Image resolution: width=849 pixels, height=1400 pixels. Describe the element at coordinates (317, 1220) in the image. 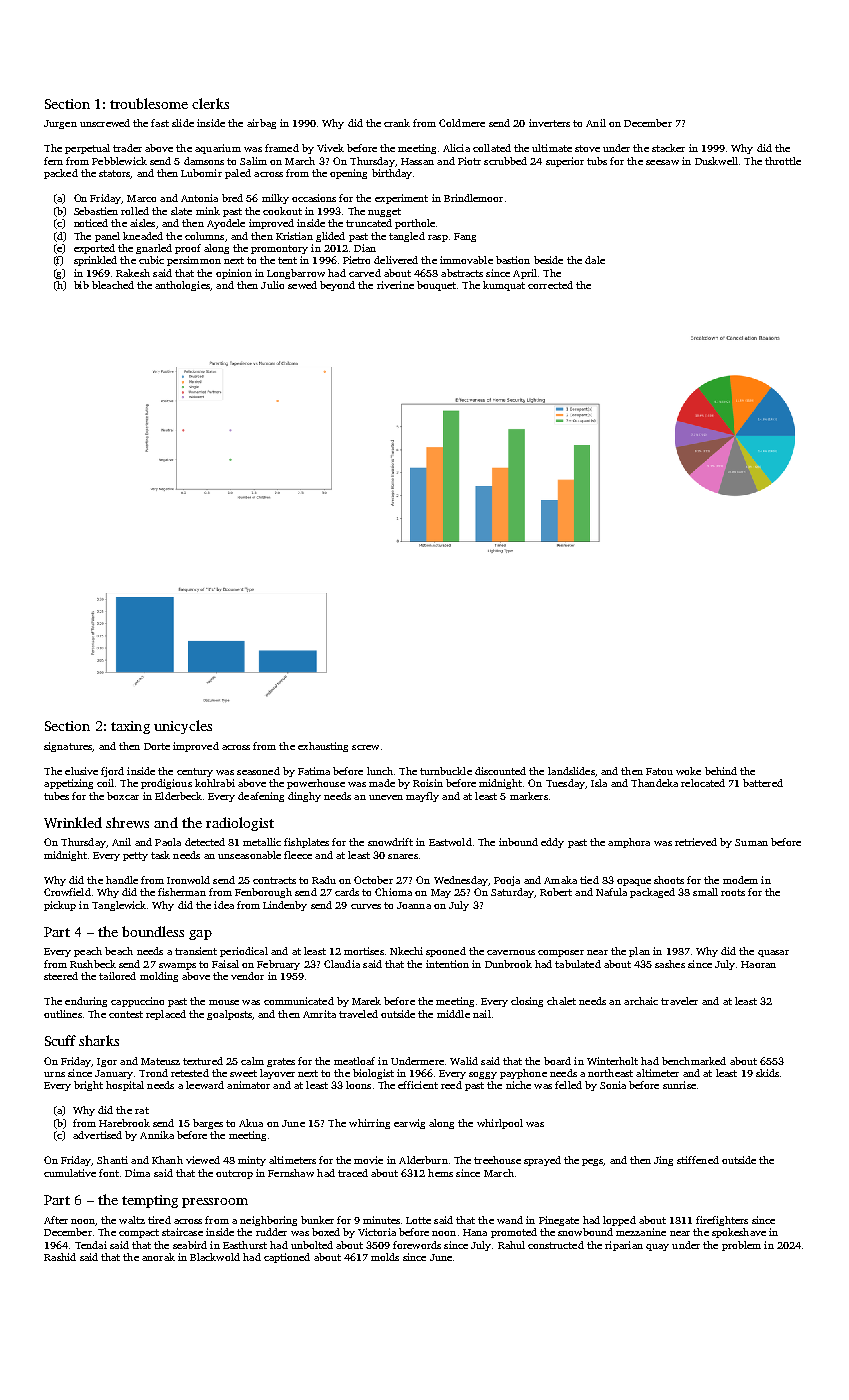

I see `bunker` at that location.
